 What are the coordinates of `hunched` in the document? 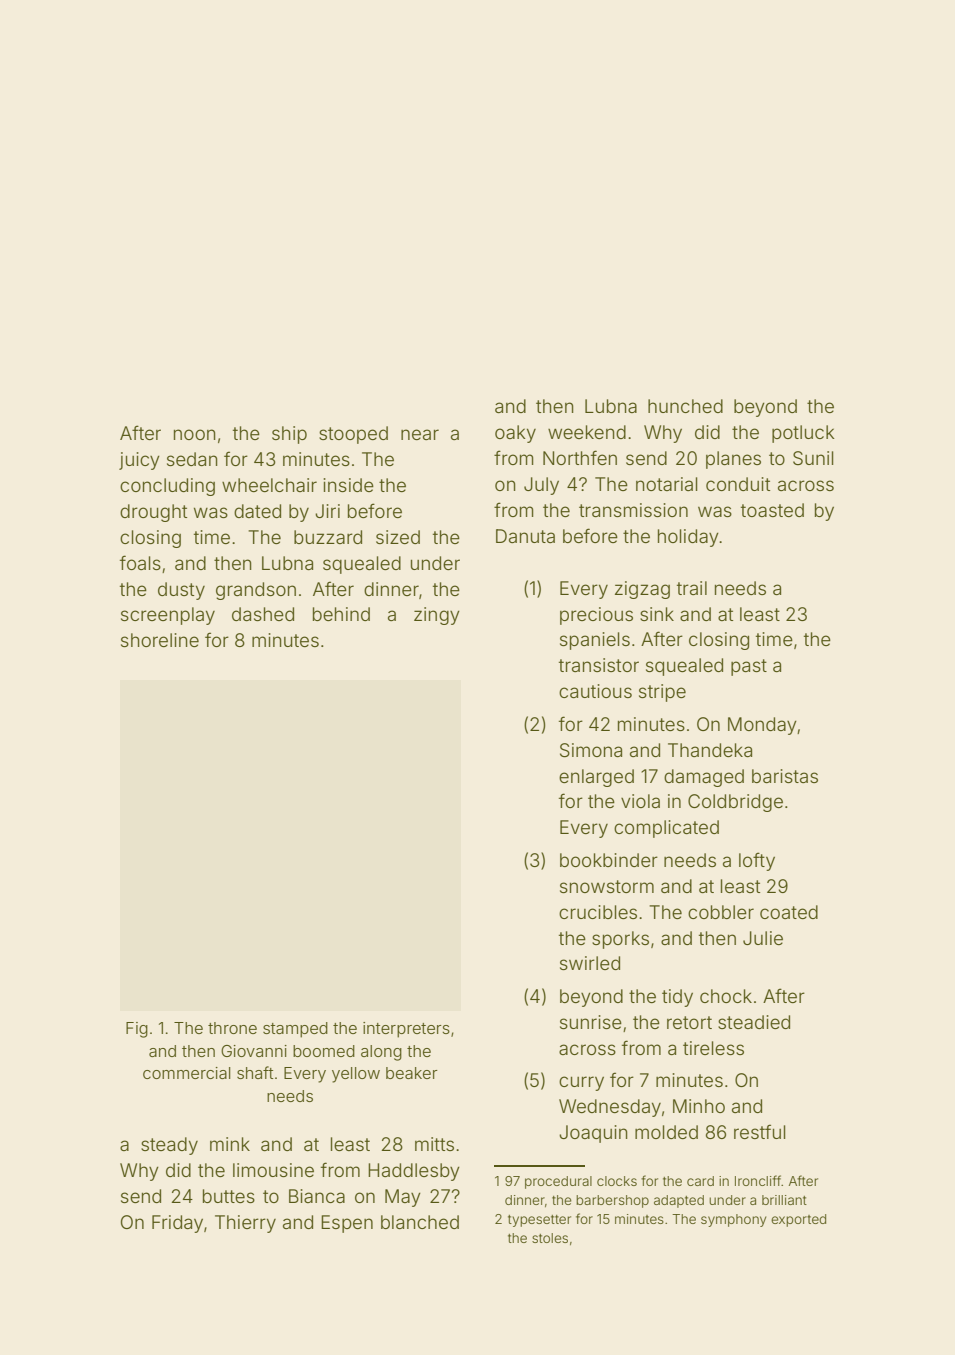 It's located at (685, 406).
